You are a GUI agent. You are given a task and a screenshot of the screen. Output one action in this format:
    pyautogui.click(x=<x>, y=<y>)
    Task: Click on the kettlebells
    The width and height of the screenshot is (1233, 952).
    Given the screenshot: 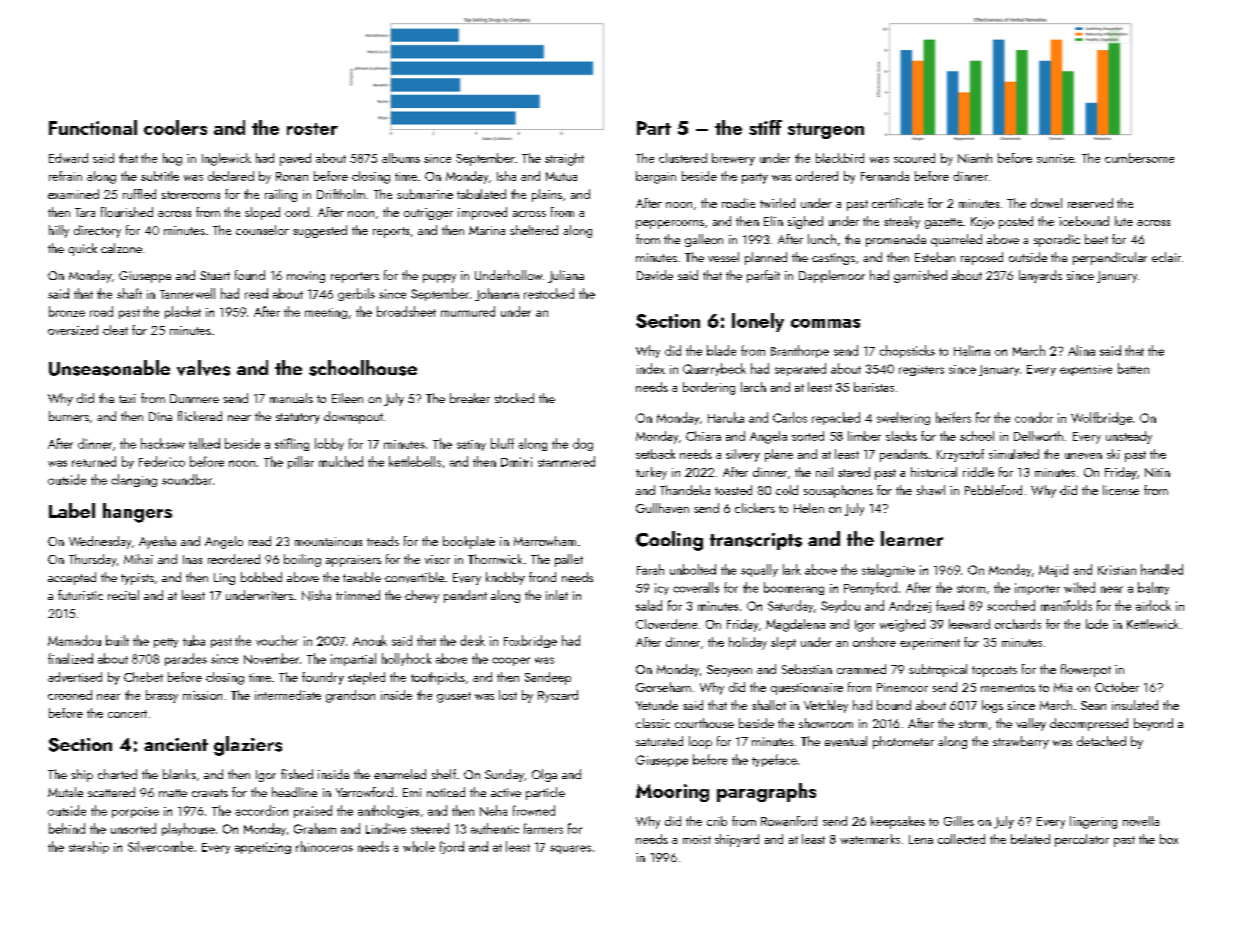 What is the action you would take?
    pyautogui.click(x=415, y=461)
